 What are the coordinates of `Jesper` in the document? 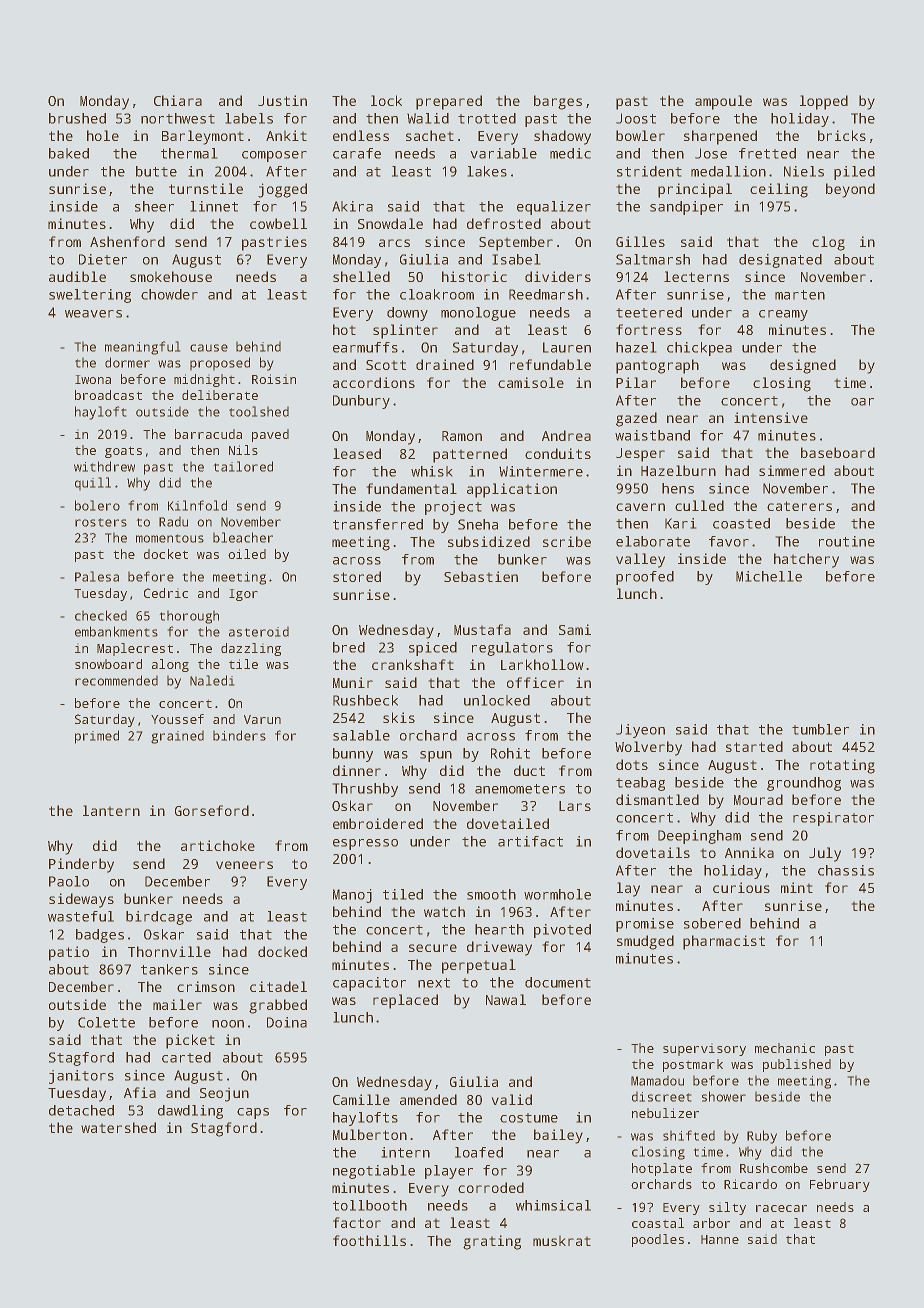 It's located at (640, 455).
